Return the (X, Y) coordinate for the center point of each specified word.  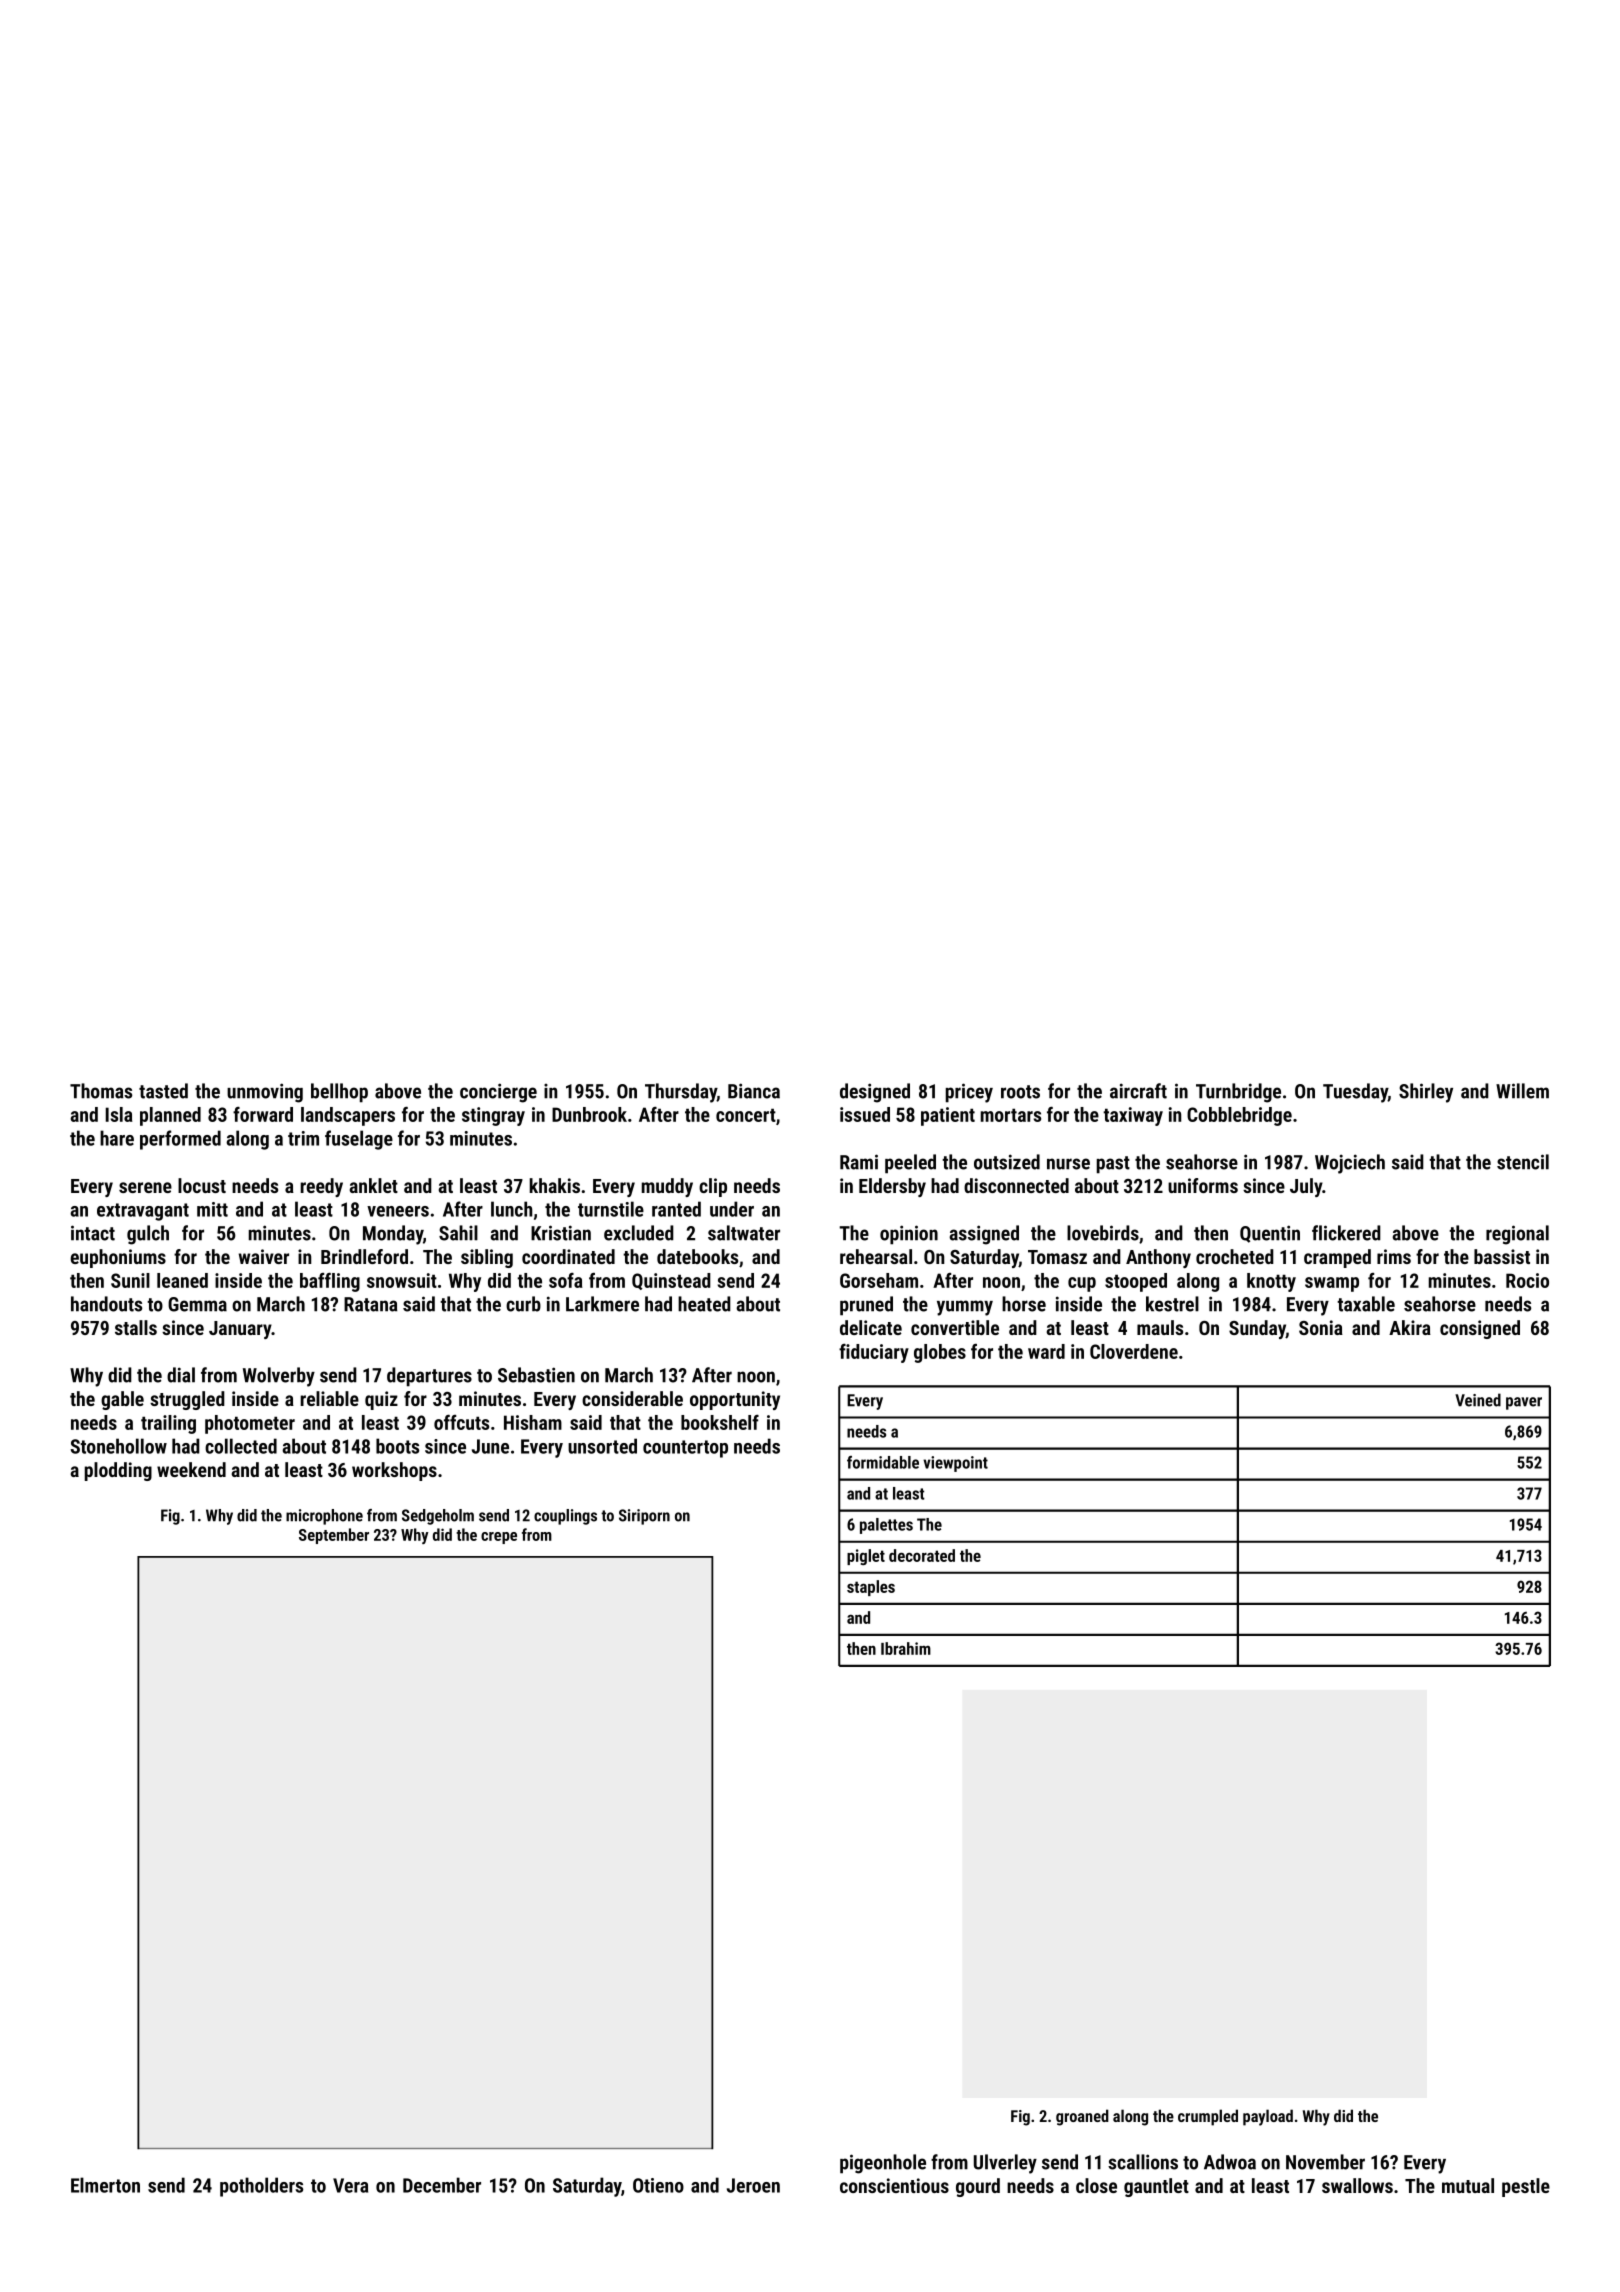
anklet (373, 1185)
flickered (1346, 1233)
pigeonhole (883, 2164)
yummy (965, 1308)
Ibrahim (906, 1648)
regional (1517, 1235)
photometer (250, 1424)
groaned (1082, 2117)
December (442, 2185)
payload (1268, 2117)
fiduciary (874, 1353)
